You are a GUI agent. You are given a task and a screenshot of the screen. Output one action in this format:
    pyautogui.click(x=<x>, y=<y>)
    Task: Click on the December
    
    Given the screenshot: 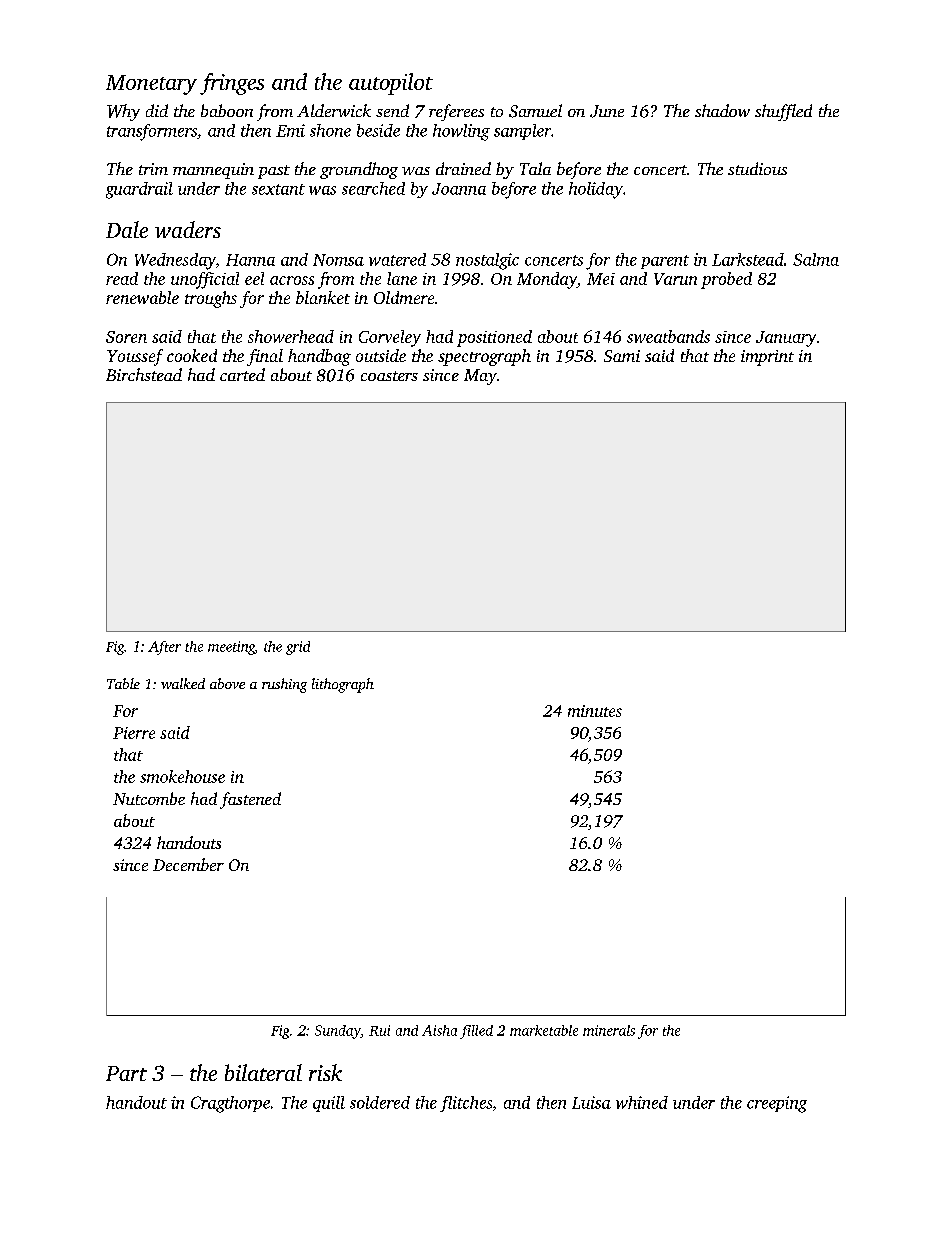 What is the action you would take?
    pyautogui.click(x=188, y=864)
